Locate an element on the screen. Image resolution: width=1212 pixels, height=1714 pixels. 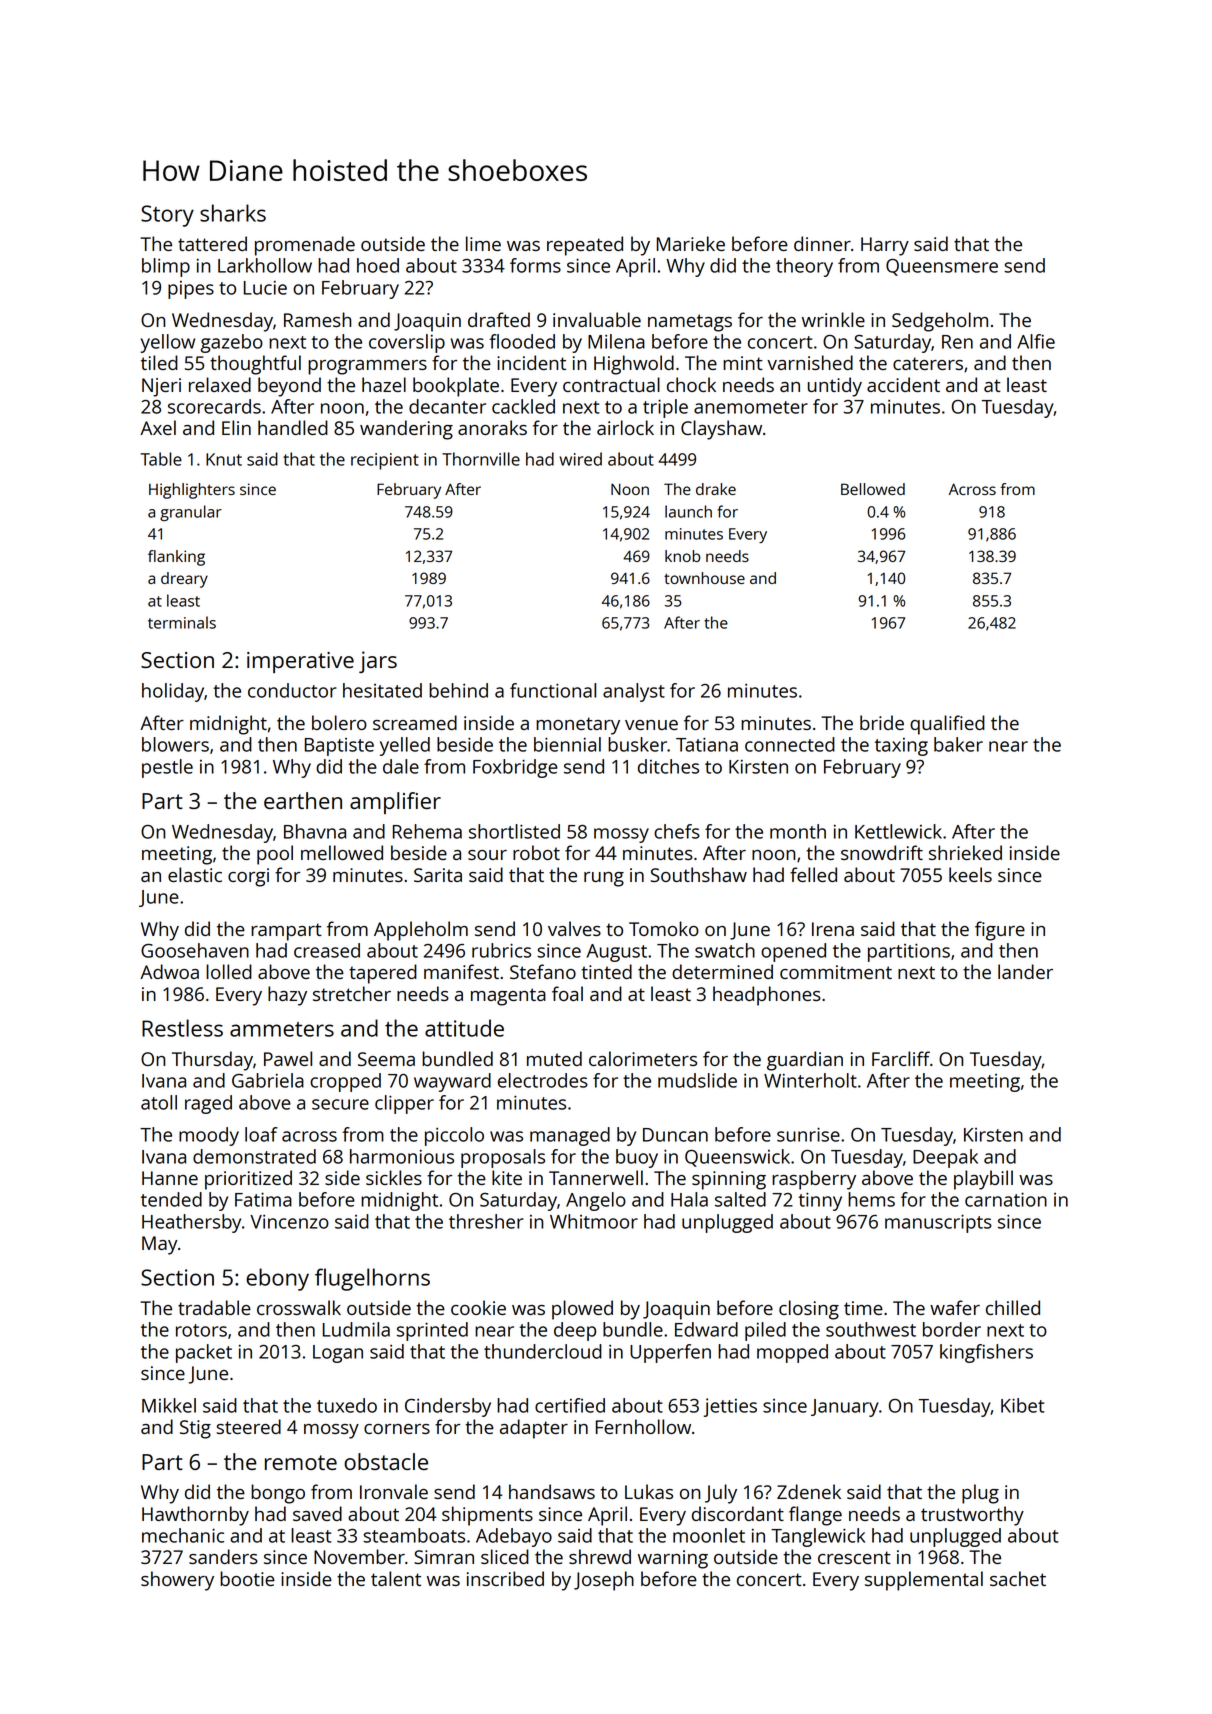
sour is located at coordinates (487, 855).
